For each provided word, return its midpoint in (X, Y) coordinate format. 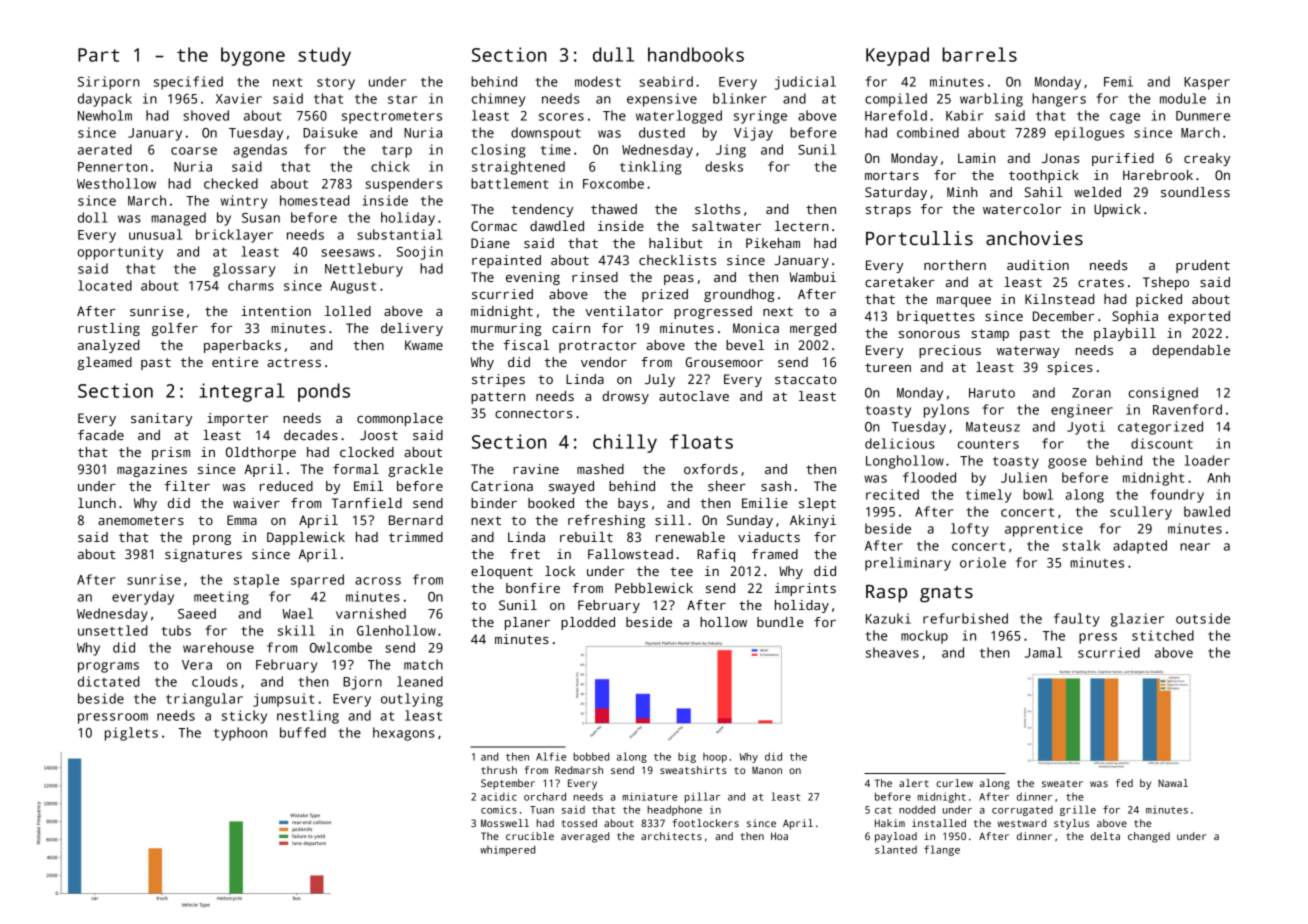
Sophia (1135, 317)
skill (296, 630)
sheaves (892, 652)
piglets (131, 734)
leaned (420, 681)
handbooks (696, 54)
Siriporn (108, 83)
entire (235, 362)
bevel (745, 345)
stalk (1081, 545)
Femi (1118, 81)
